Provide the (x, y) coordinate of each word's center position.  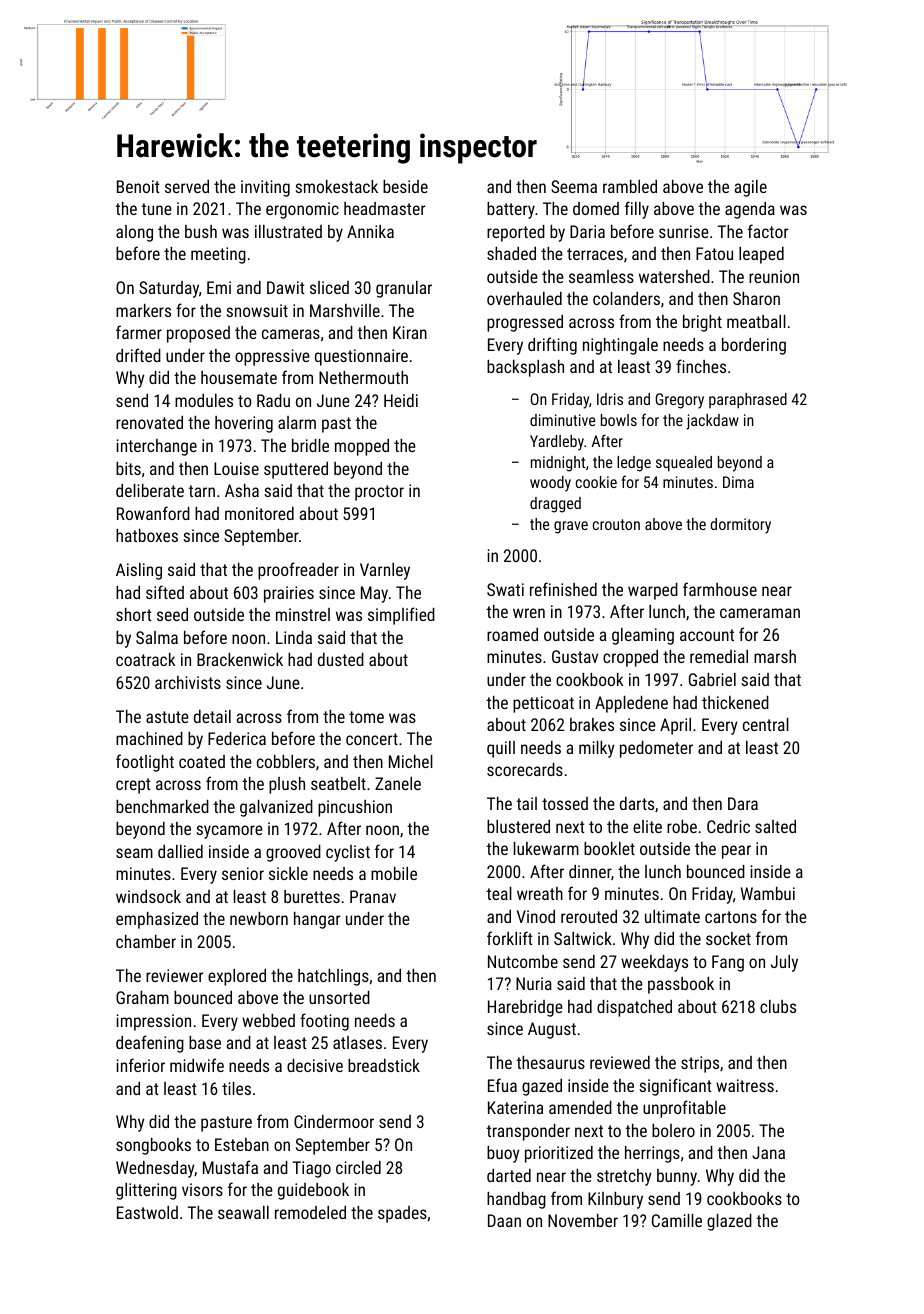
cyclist (348, 853)
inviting (265, 188)
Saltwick (583, 938)
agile (750, 188)
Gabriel (712, 679)
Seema (574, 186)
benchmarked (162, 806)
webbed (268, 1020)
